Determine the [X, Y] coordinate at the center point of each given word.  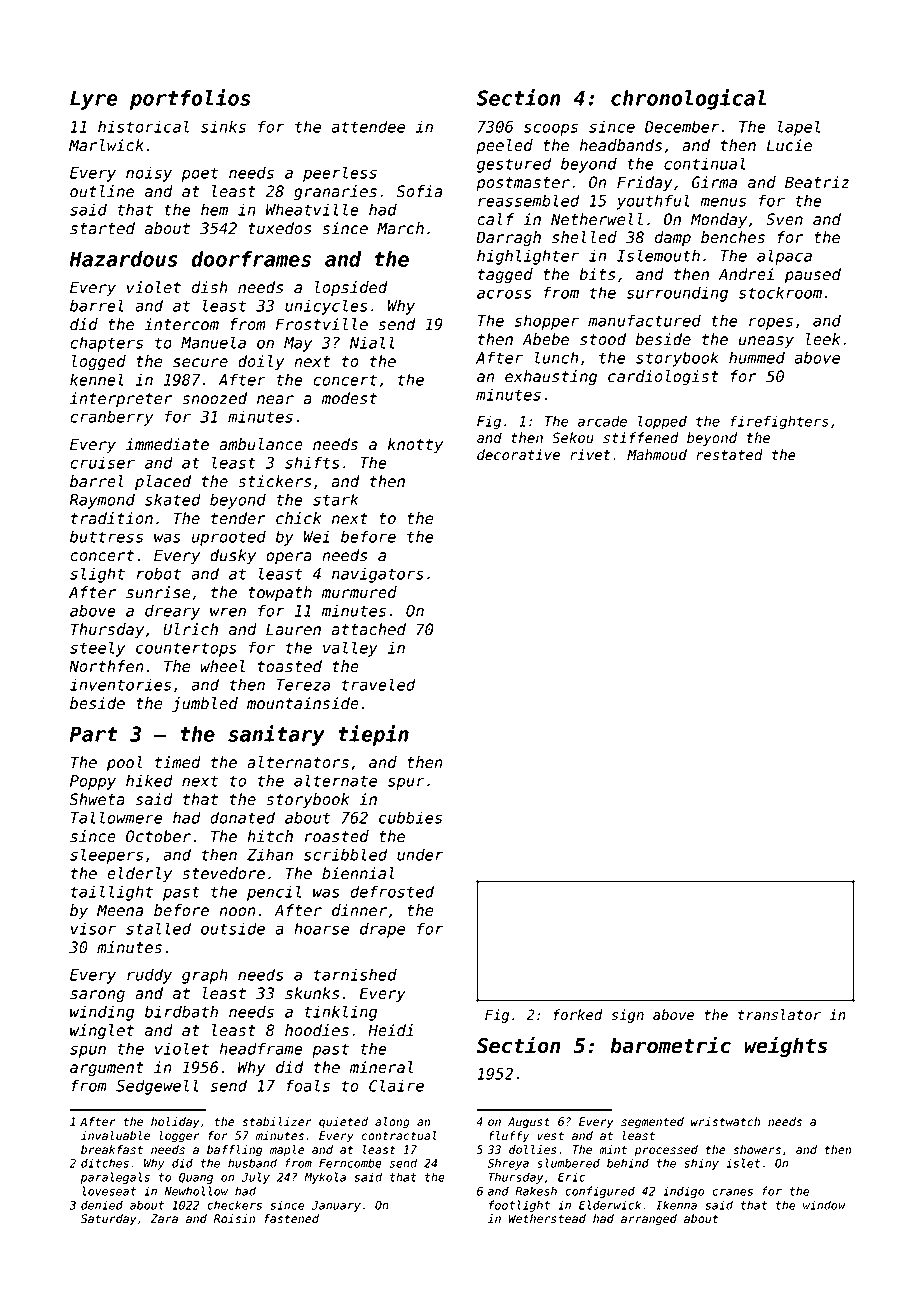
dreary [172, 612]
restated [729, 455]
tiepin [373, 735]
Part [94, 734]
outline [102, 191]
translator [779, 1015]
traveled [378, 684]
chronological [688, 99]
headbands [621, 145]
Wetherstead [547, 1219]
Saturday [109, 1220]
